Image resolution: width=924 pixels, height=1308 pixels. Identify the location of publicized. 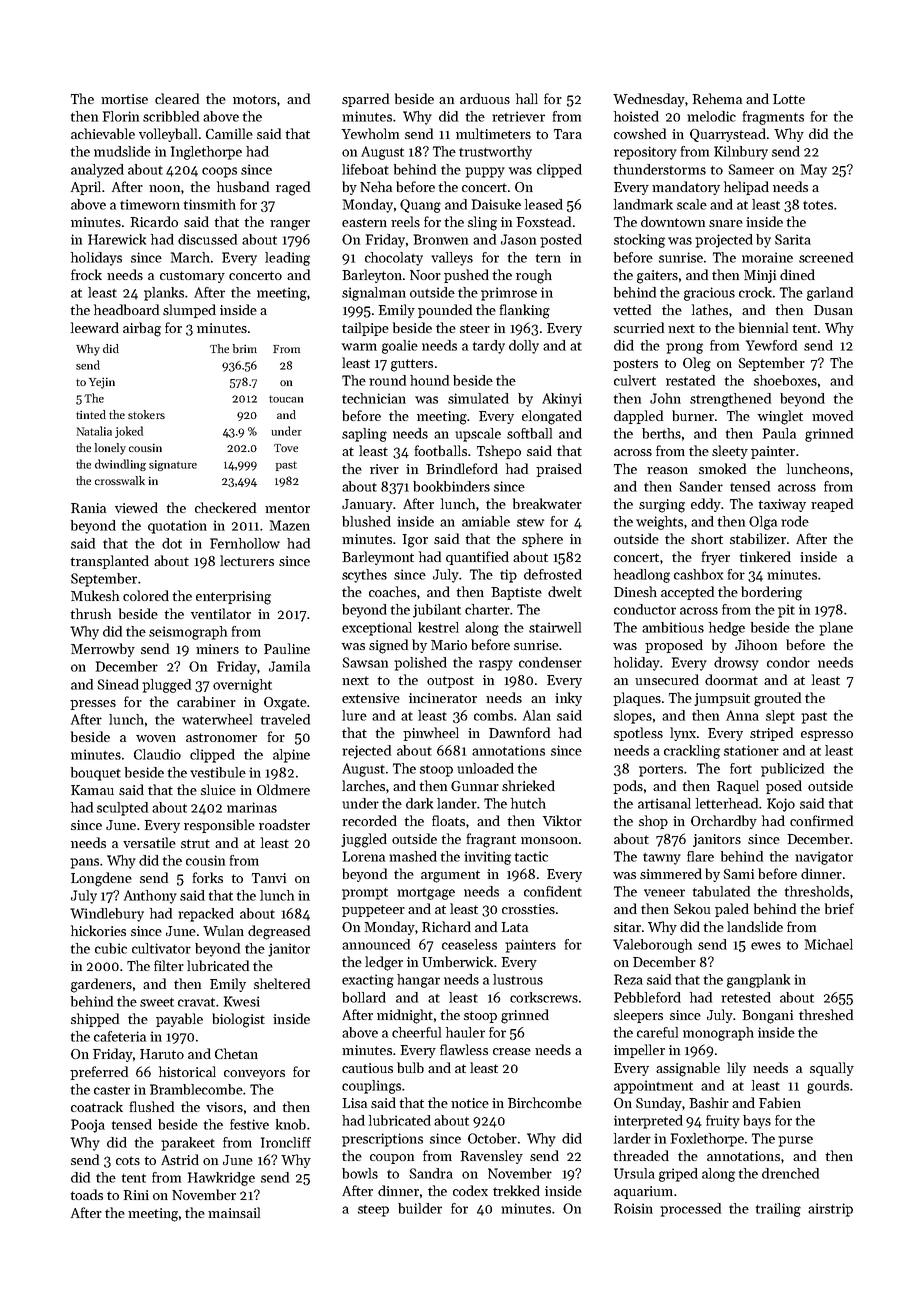
(792, 770).
